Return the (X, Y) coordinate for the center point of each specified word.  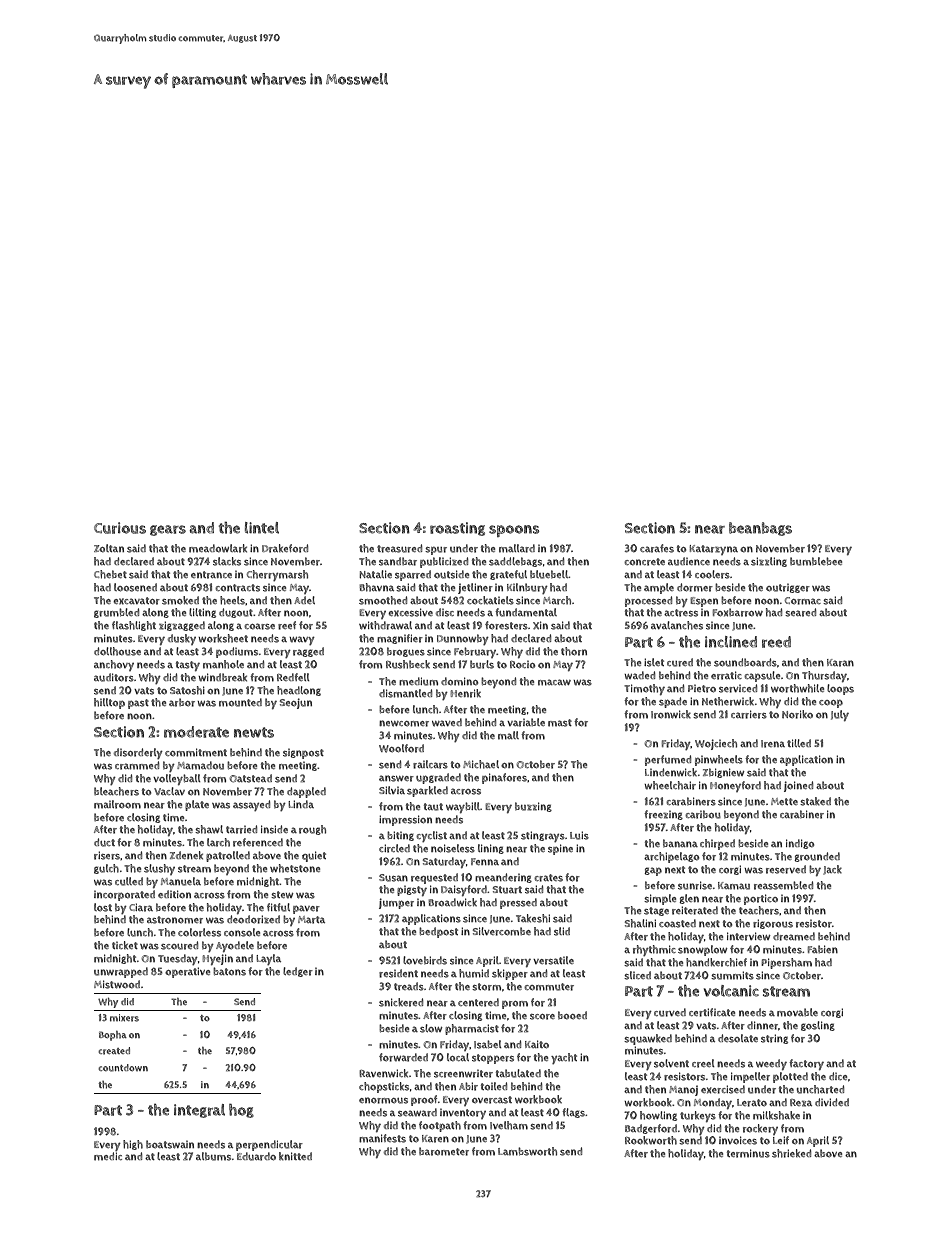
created (114, 1051)
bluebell (549, 574)
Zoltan (109, 548)
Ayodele (235, 946)
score (542, 1017)
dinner (762, 1025)
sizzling (769, 562)
